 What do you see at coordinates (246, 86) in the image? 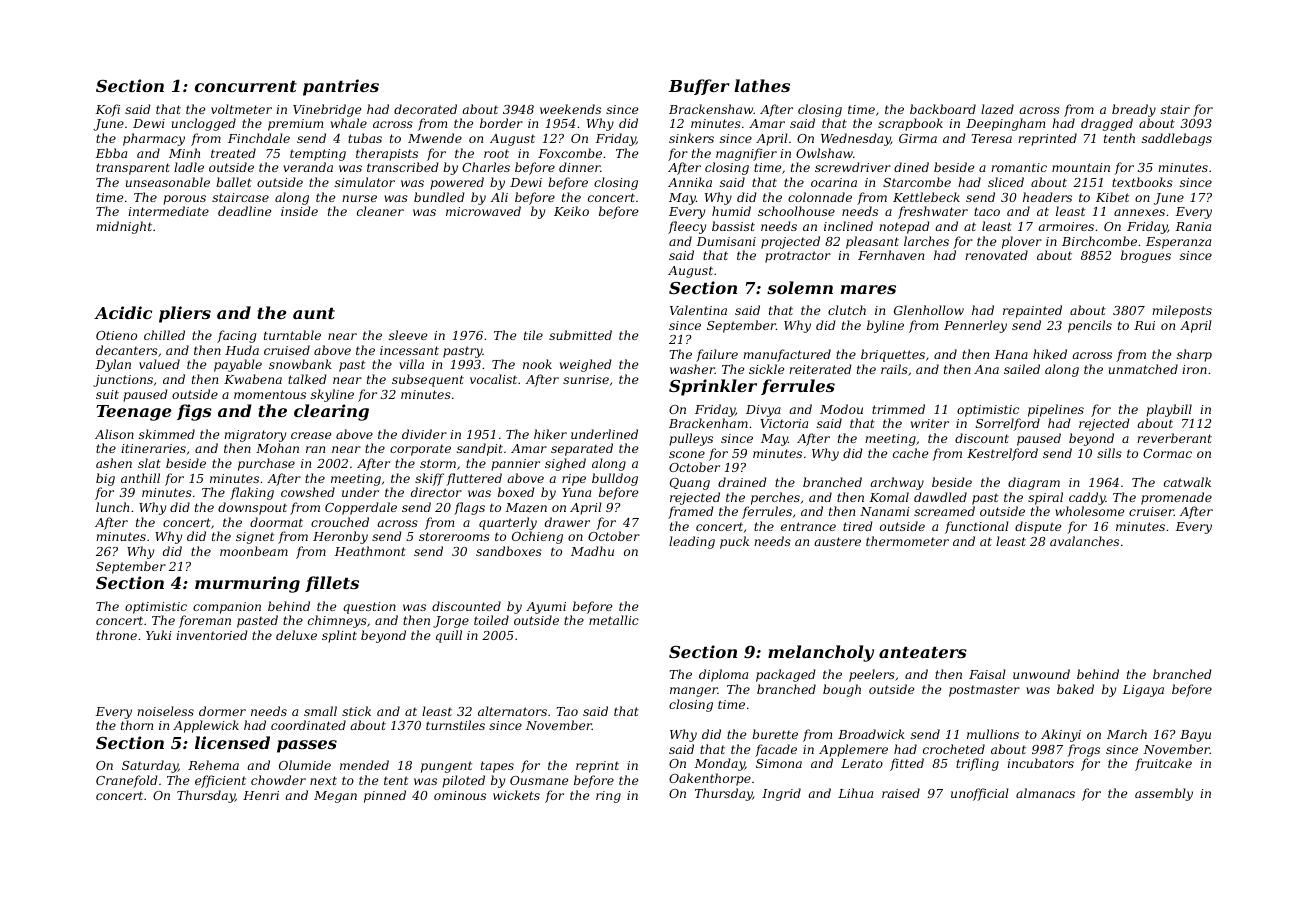
I see `concurrent` at bounding box center [246, 86].
